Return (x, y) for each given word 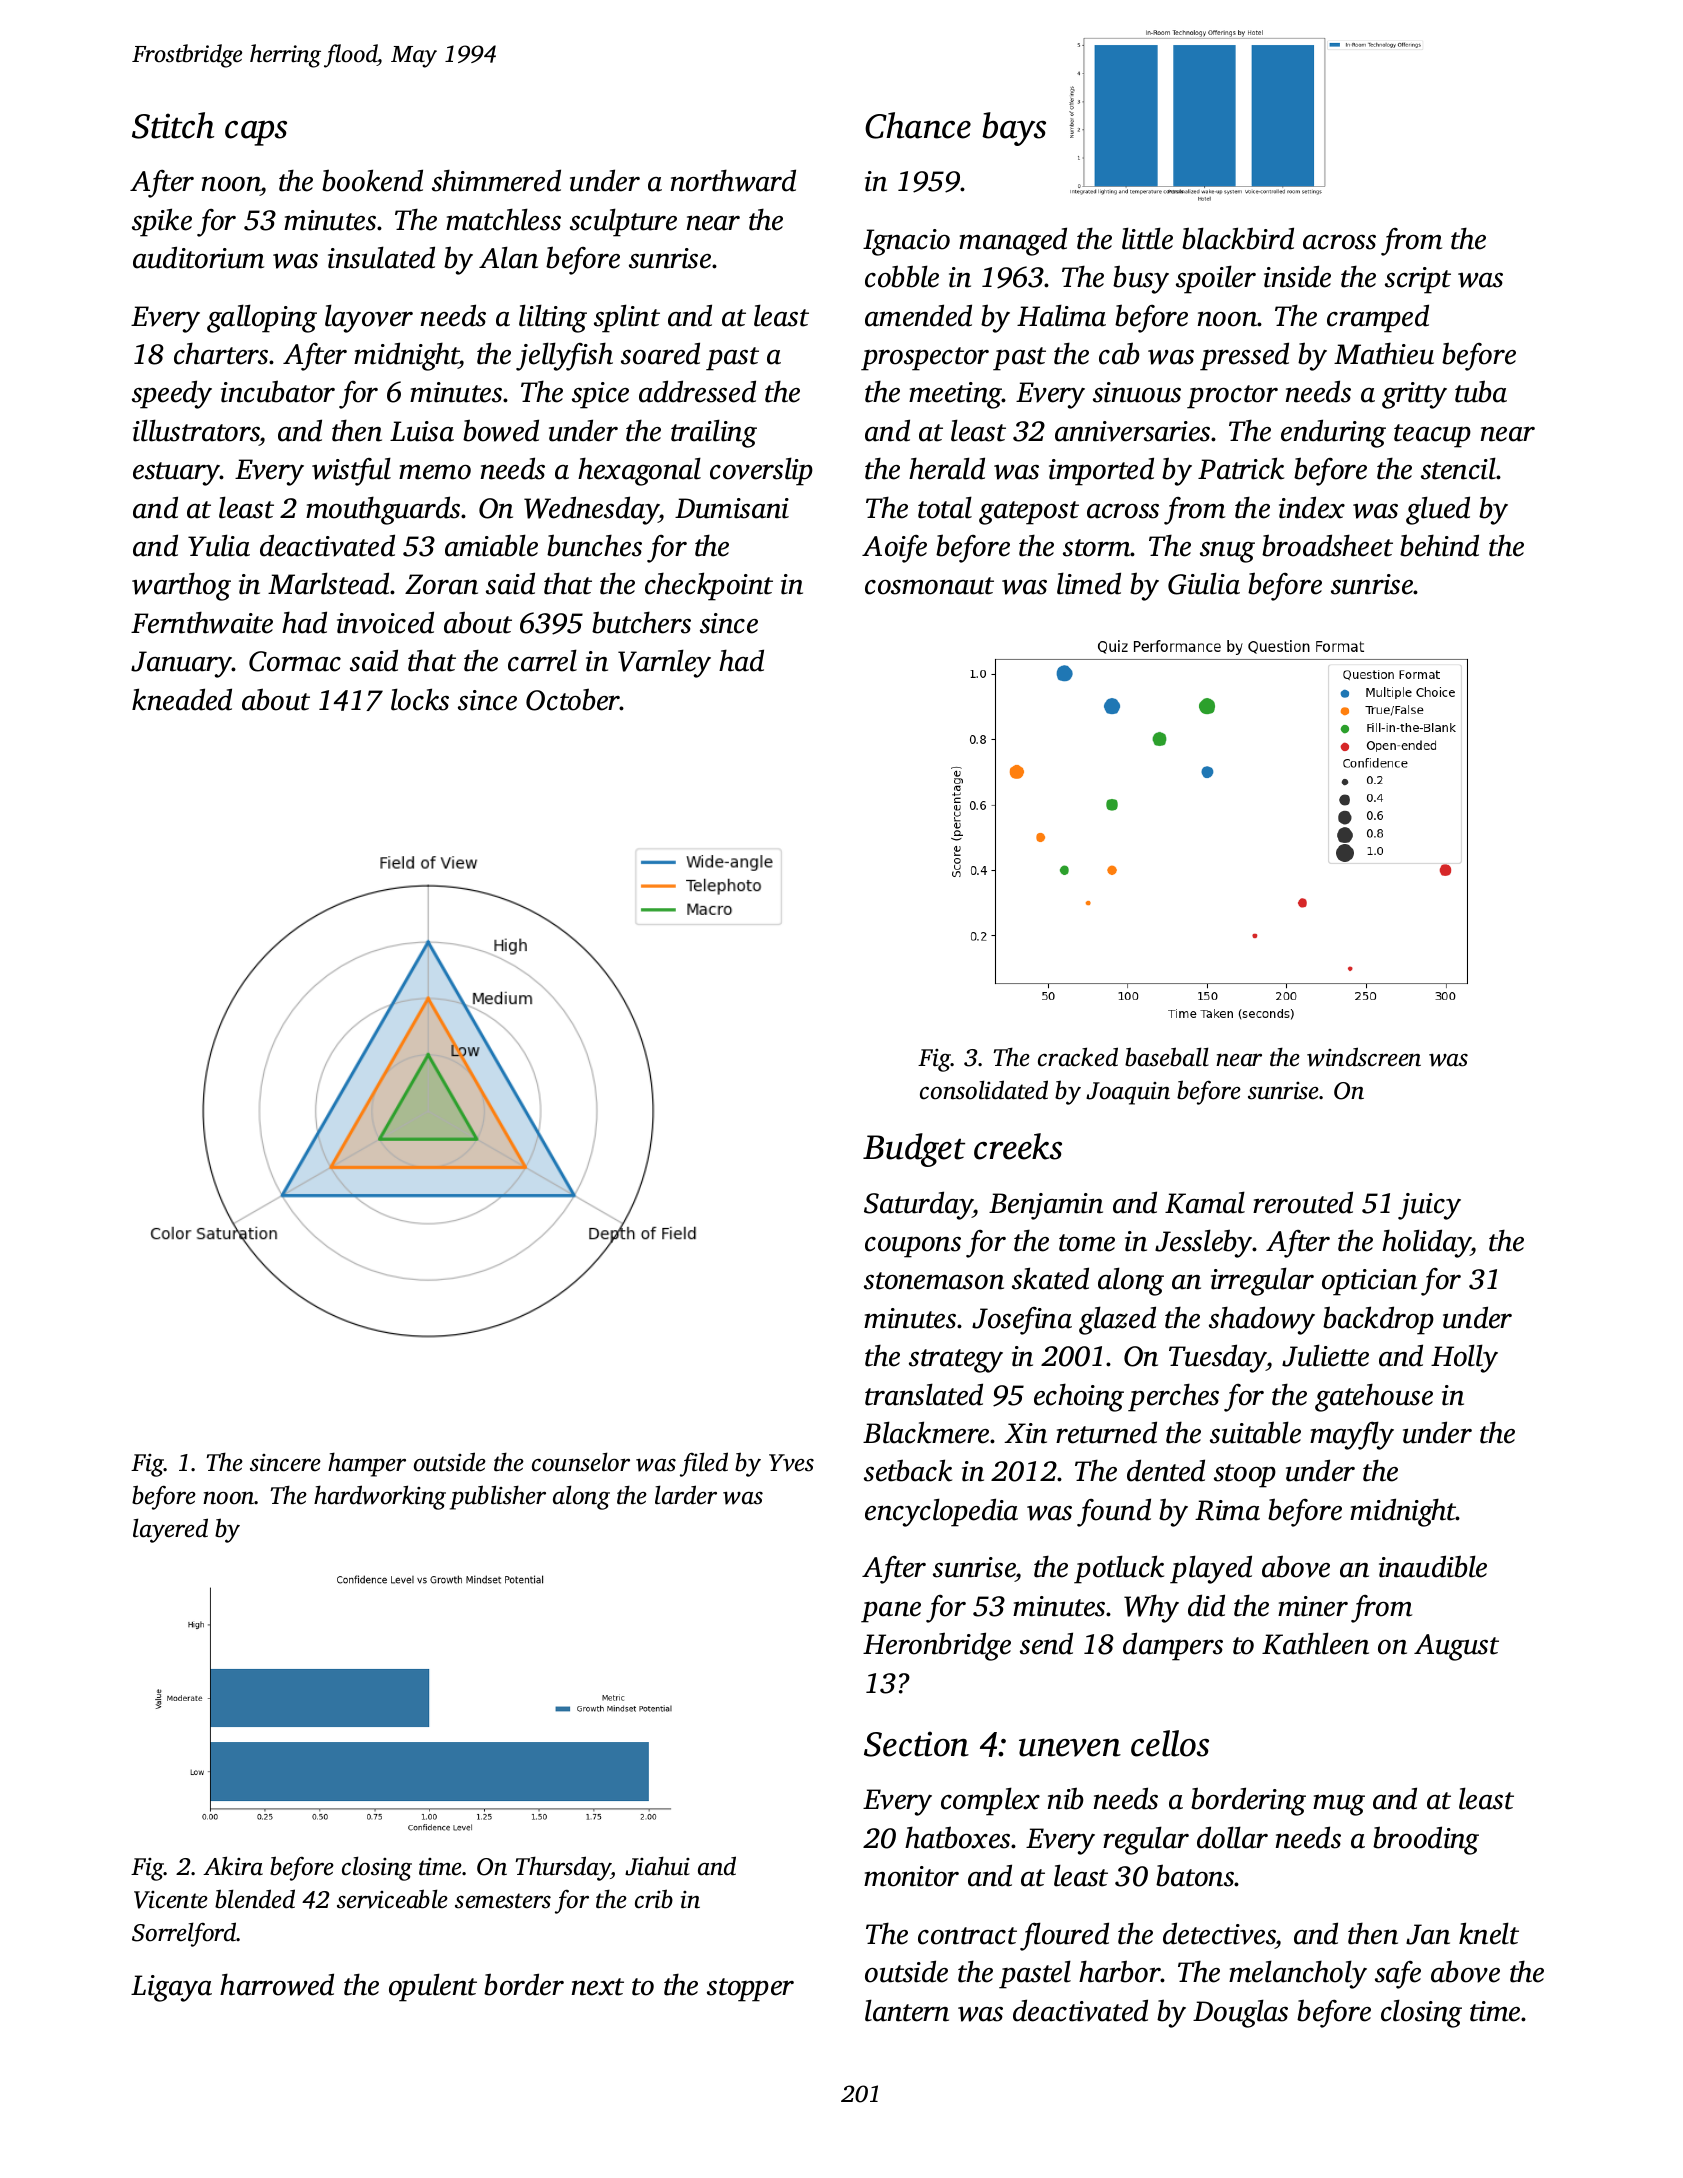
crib (654, 1899)
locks (420, 699)
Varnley (664, 663)
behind (1439, 545)
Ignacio (906, 242)
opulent (433, 1987)
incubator (278, 391)
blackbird (1238, 238)
